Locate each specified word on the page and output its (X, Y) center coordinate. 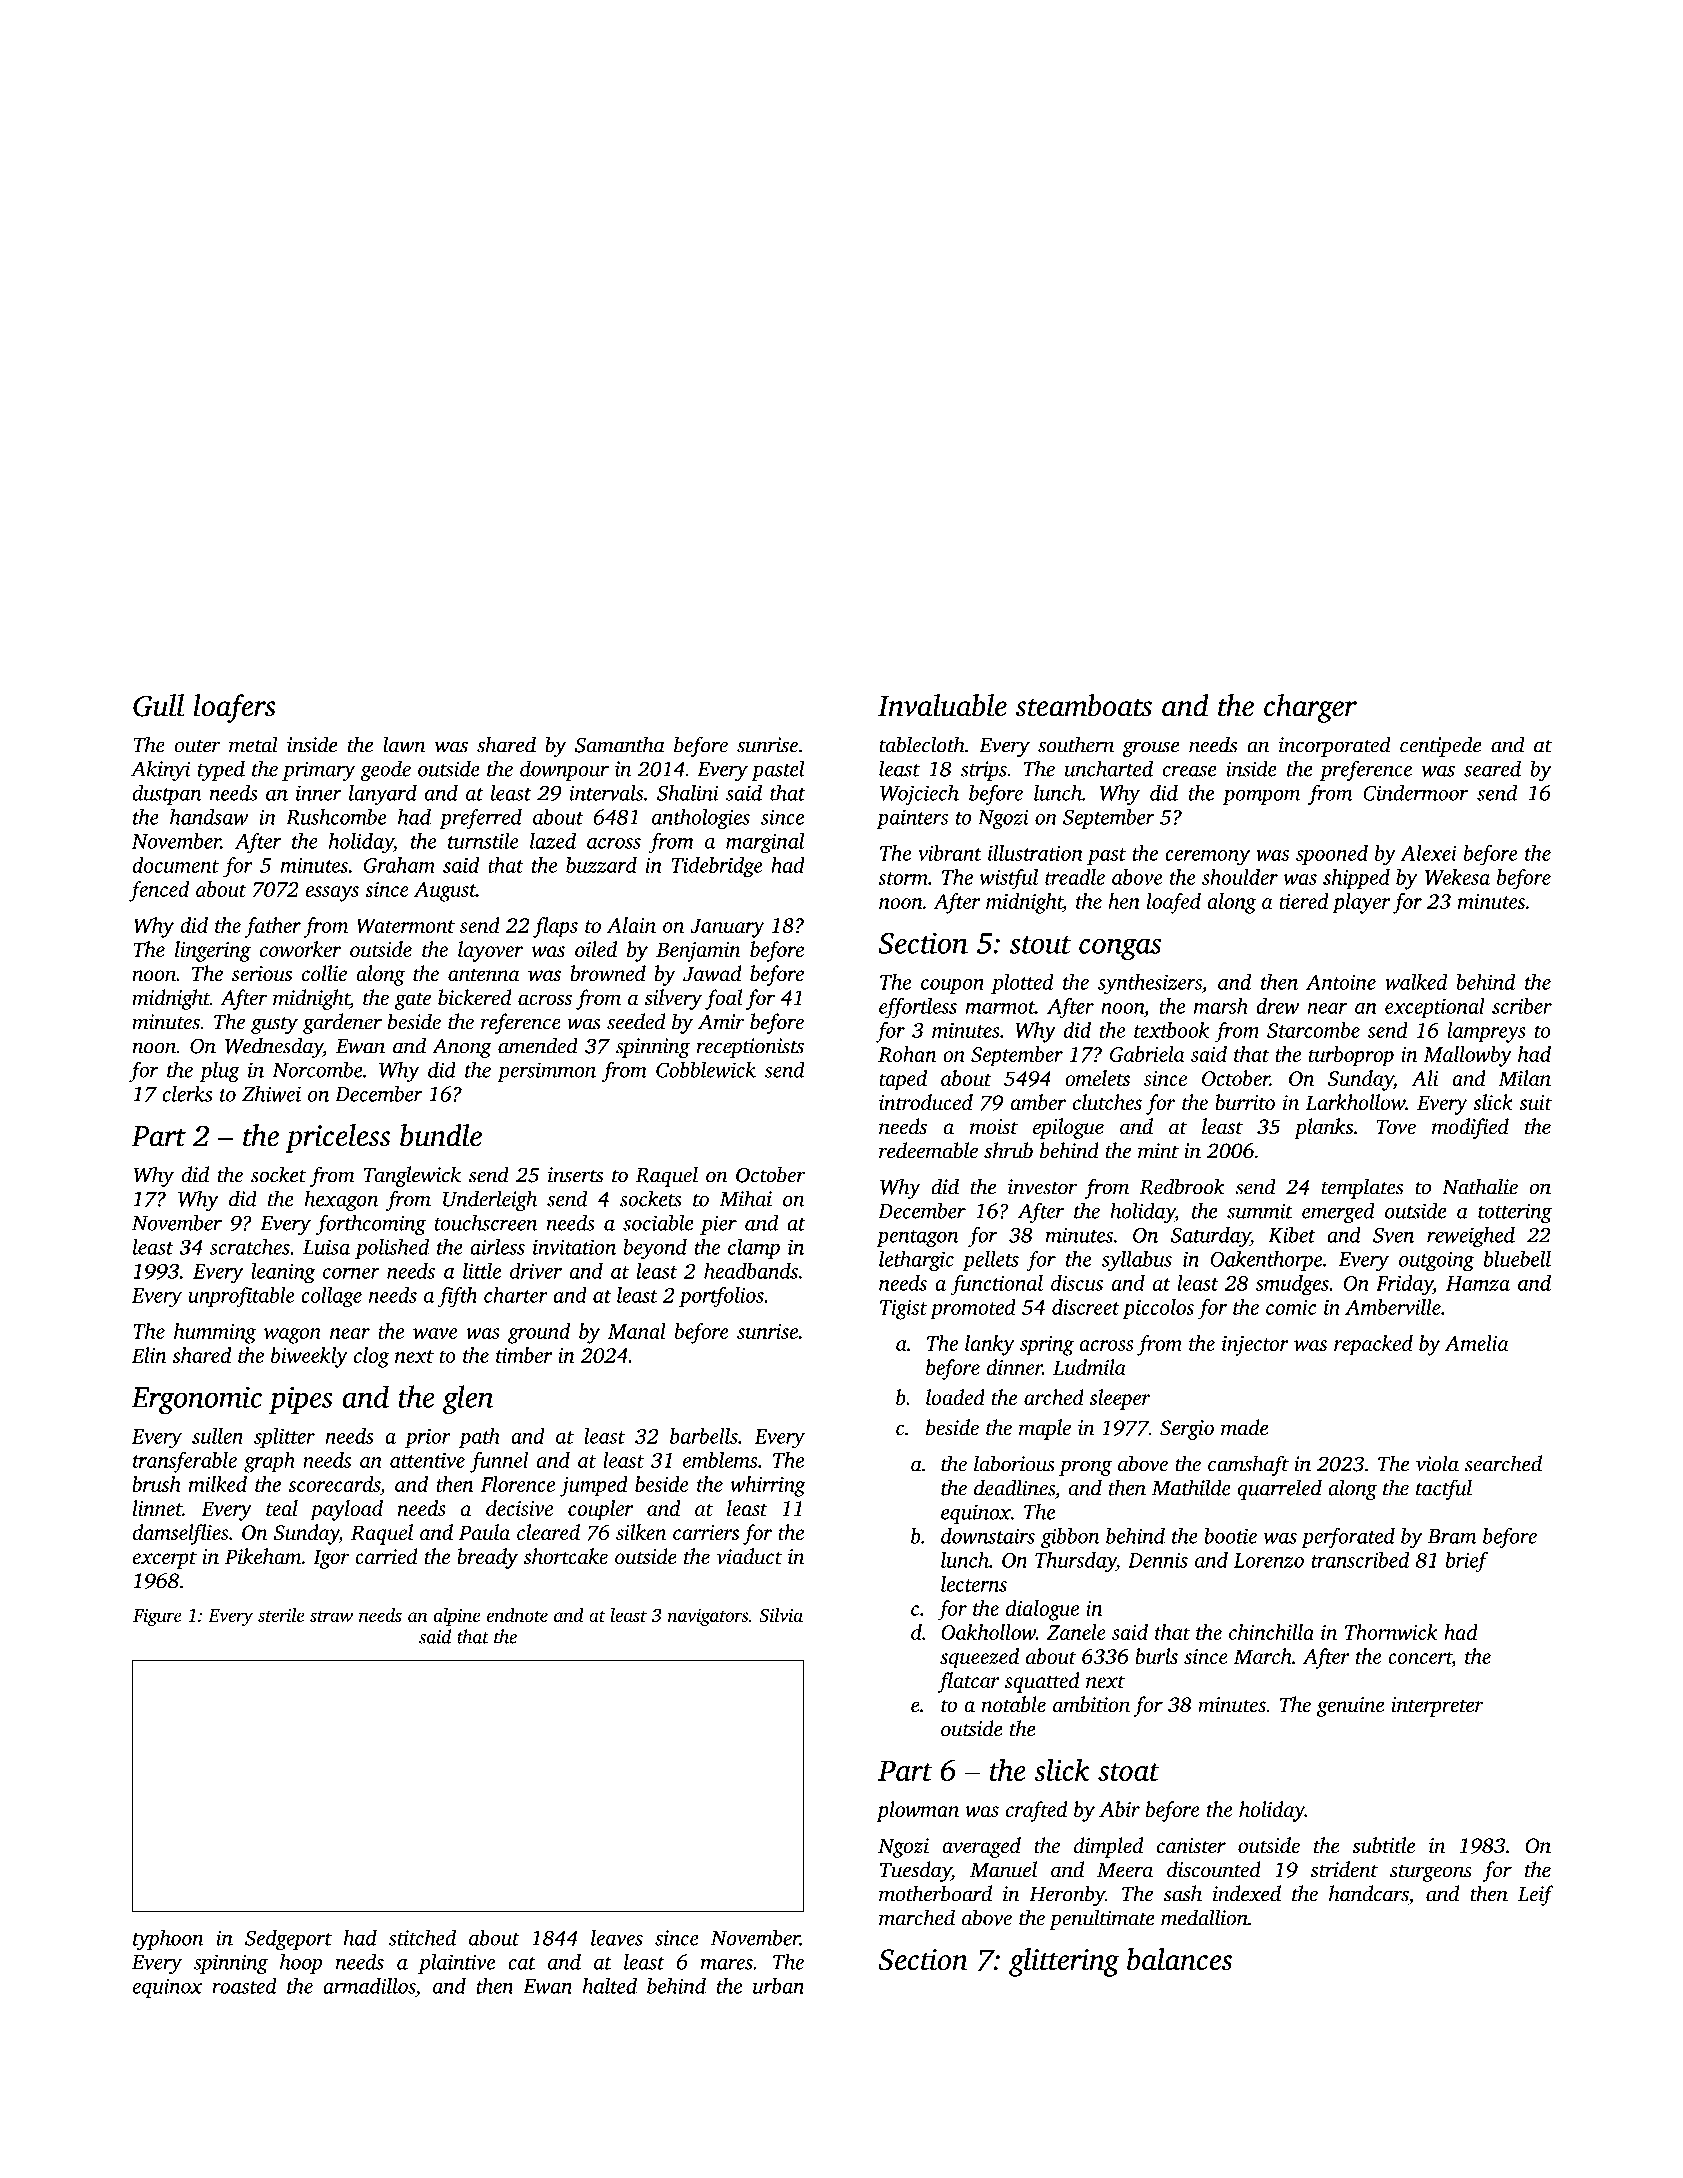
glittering (1064, 1962)
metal (253, 744)
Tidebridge (717, 867)
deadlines (1014, 1487)
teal (282, 1508)
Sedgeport (288, 1939)
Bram (1452, 1536)
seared (1492, 768)
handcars (1369, 1893)
